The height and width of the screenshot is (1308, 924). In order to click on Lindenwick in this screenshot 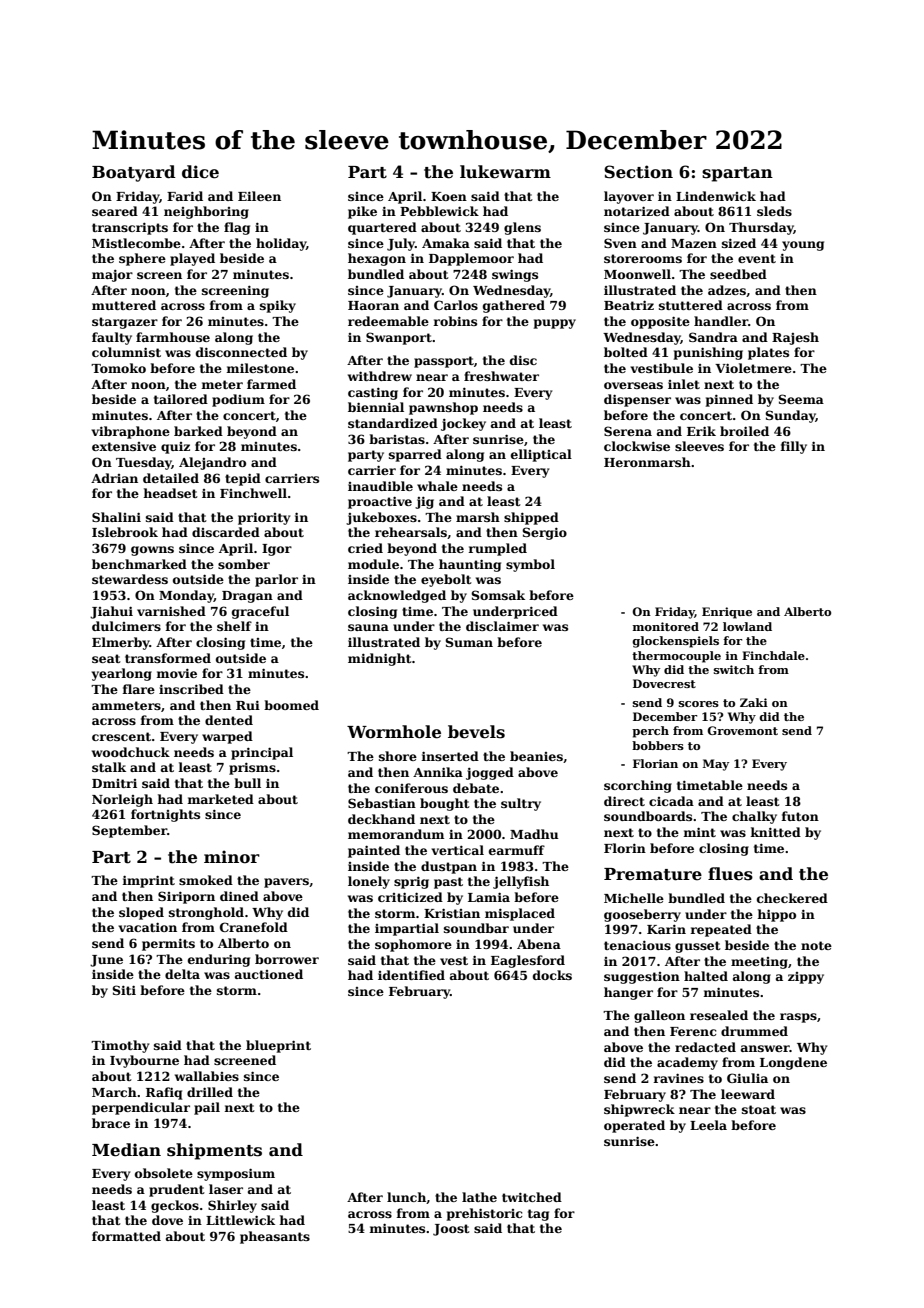, I will do `click(716, 196)`.
